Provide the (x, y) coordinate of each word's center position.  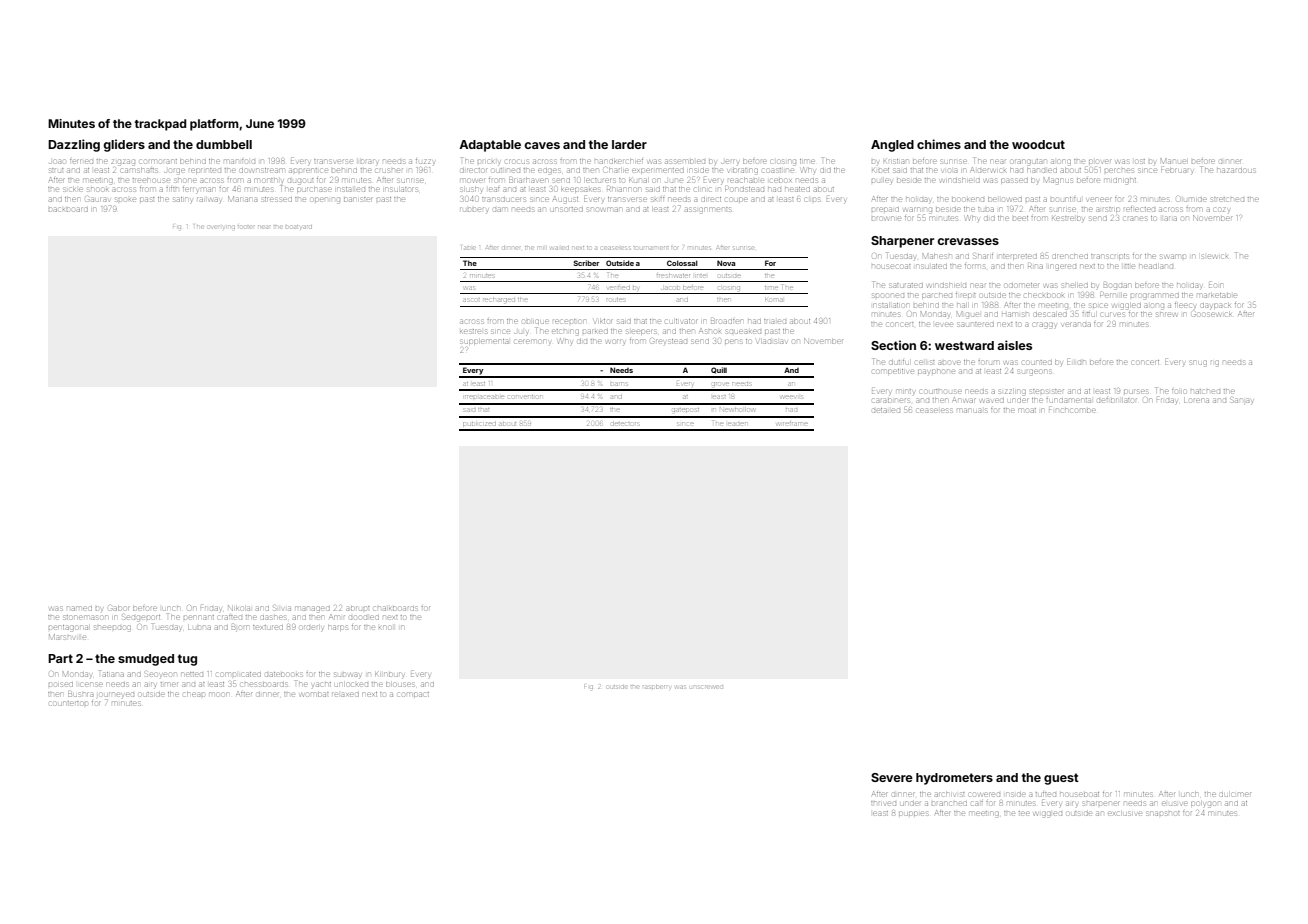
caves (542, 145)
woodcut (1038, 144)
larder (629, 144)
